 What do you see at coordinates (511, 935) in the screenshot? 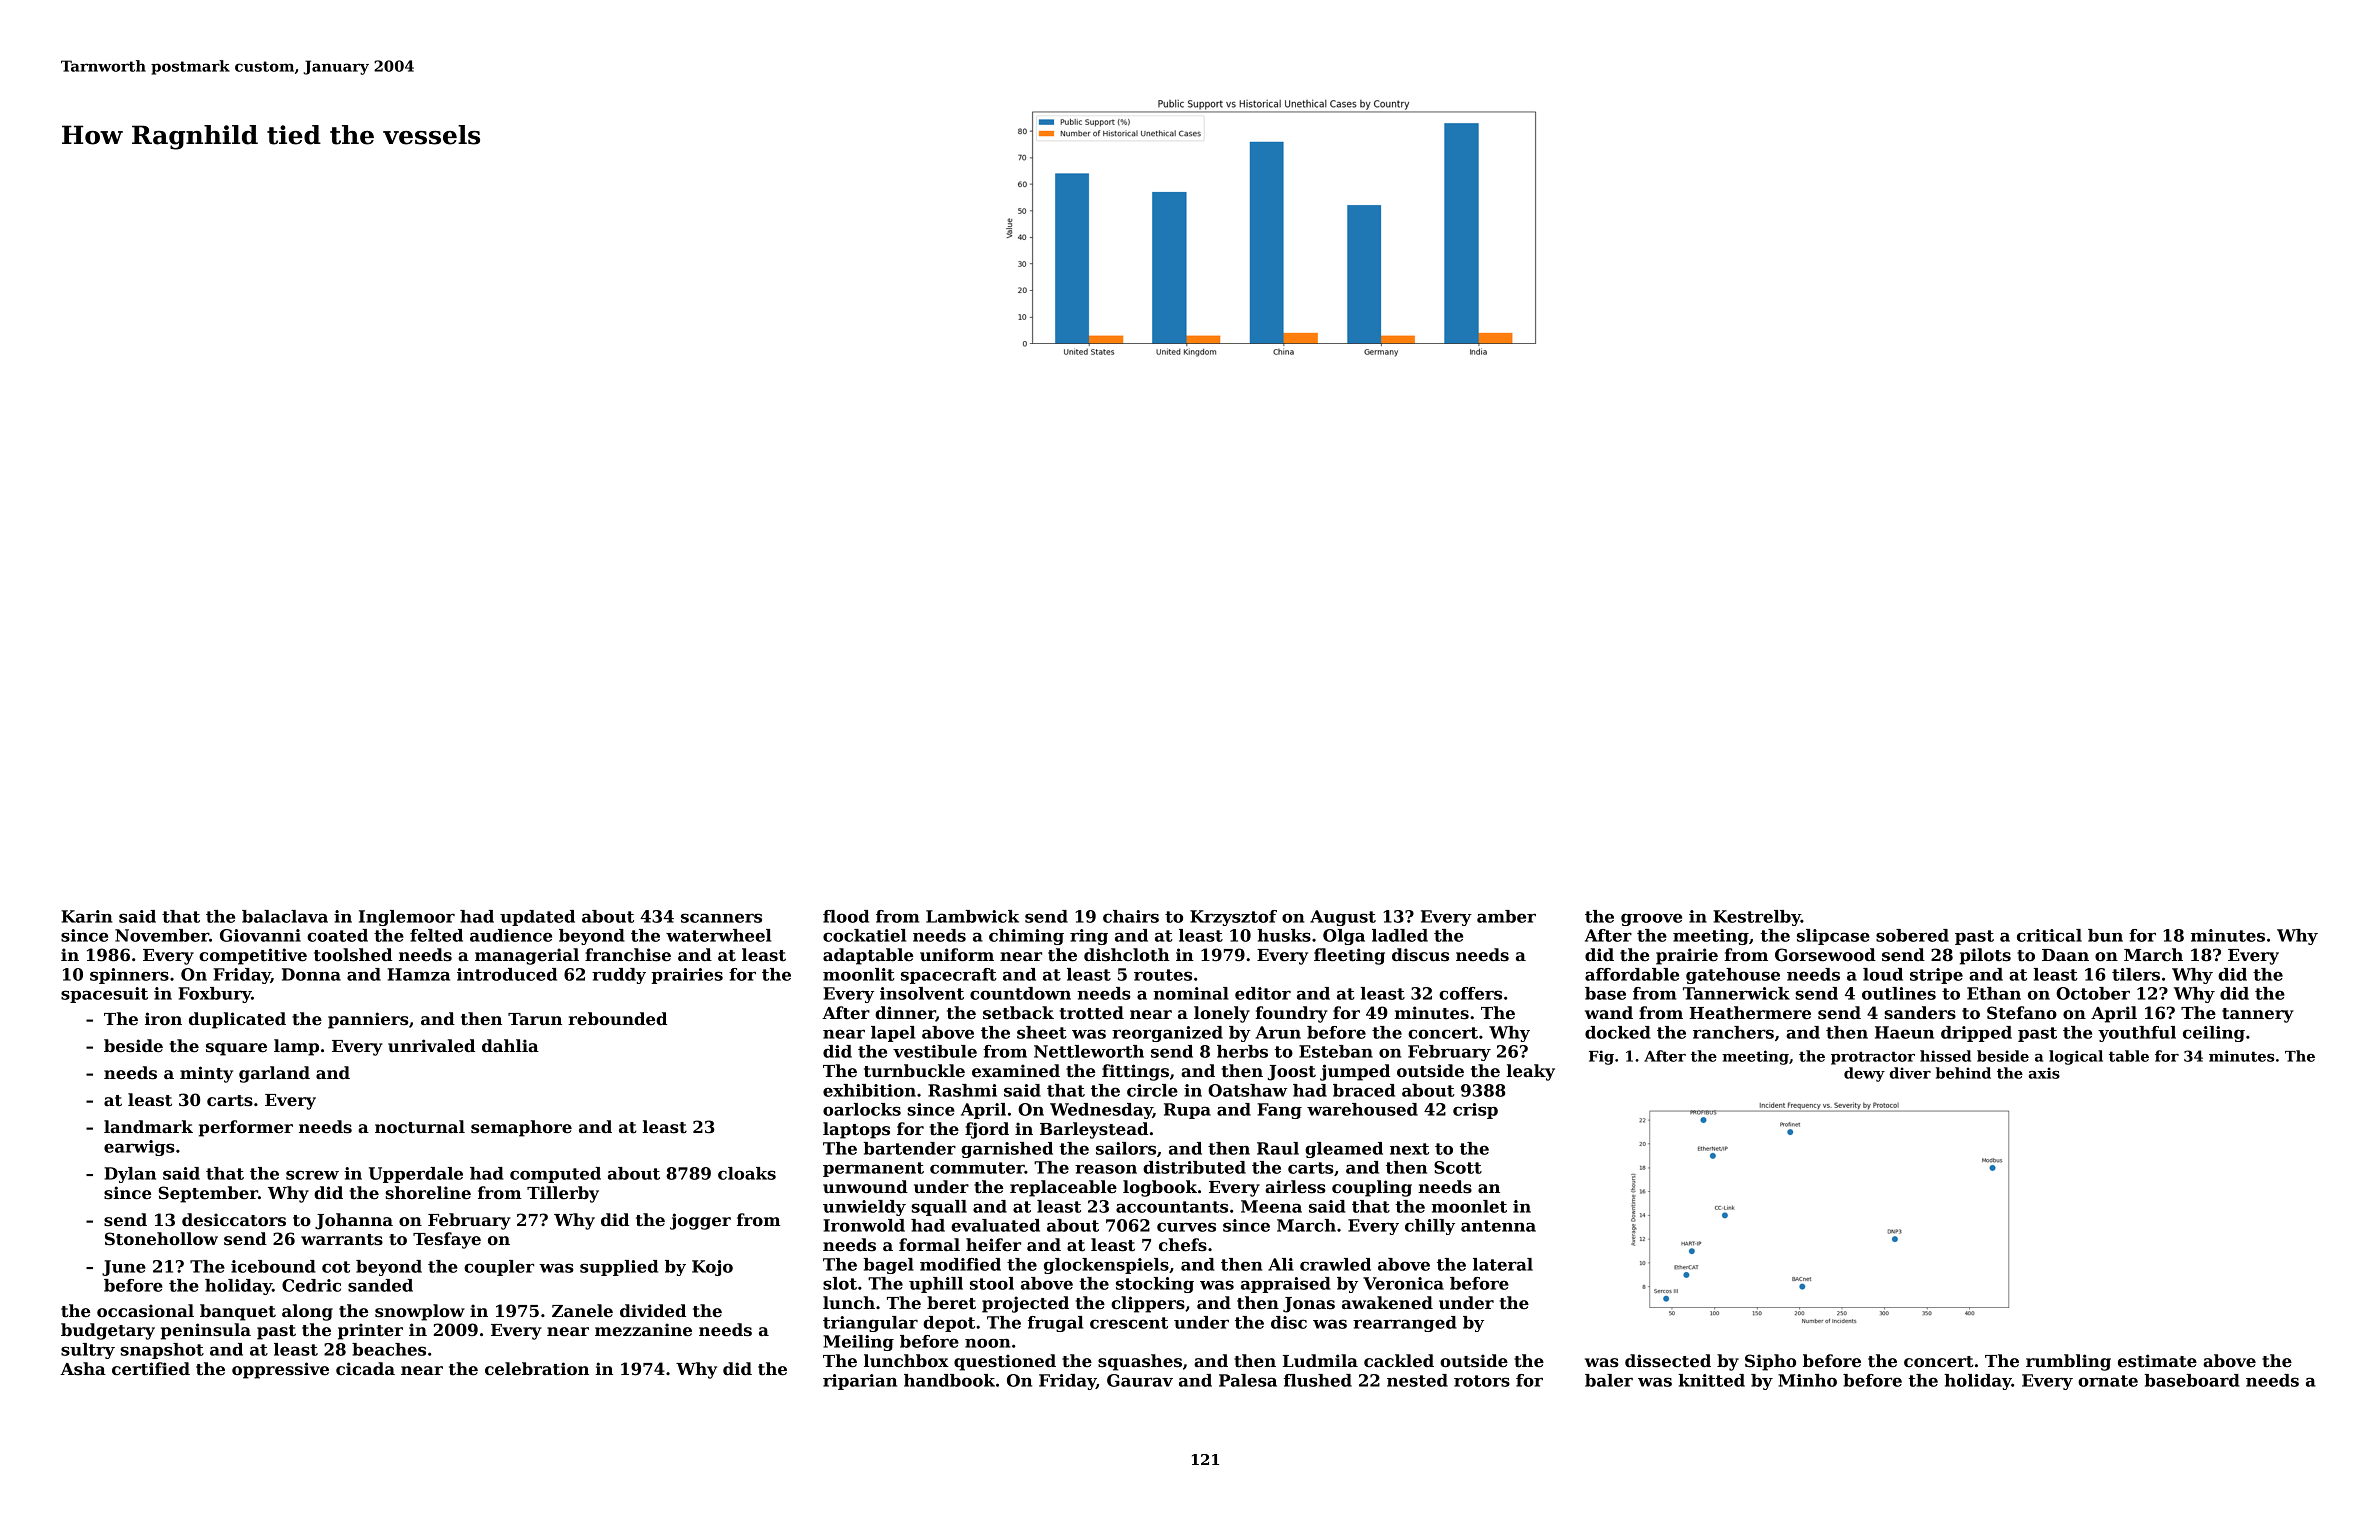
I see `audience` at bounding box center [511, 935].
